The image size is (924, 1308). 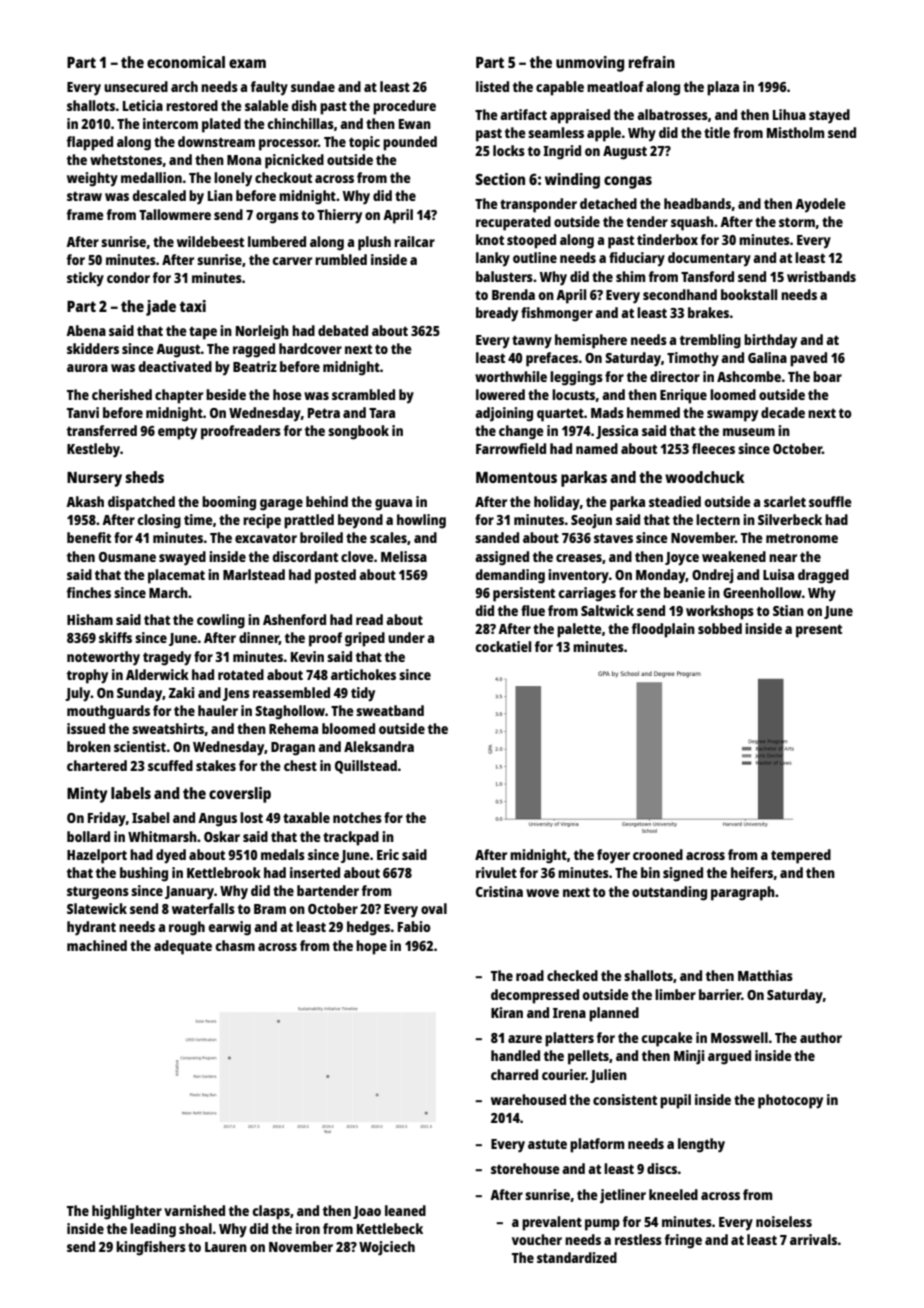 I want to click on exam, so click(x=247, y=63).
